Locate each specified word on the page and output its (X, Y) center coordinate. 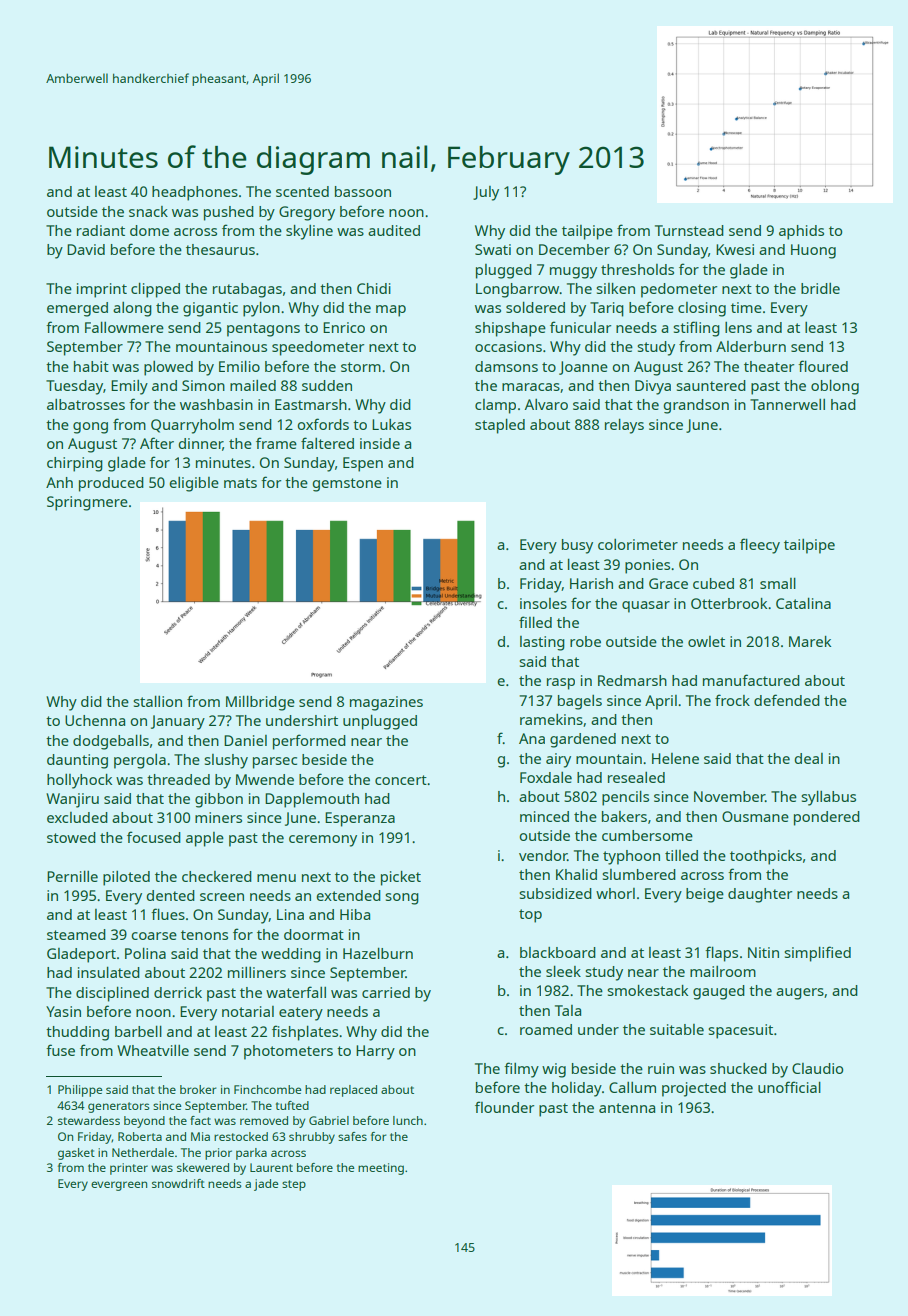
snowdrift (178, 1183)
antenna (627, 1108)
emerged (77, 309)
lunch (408, 1120)
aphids (801, 232)
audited (394, 230)
